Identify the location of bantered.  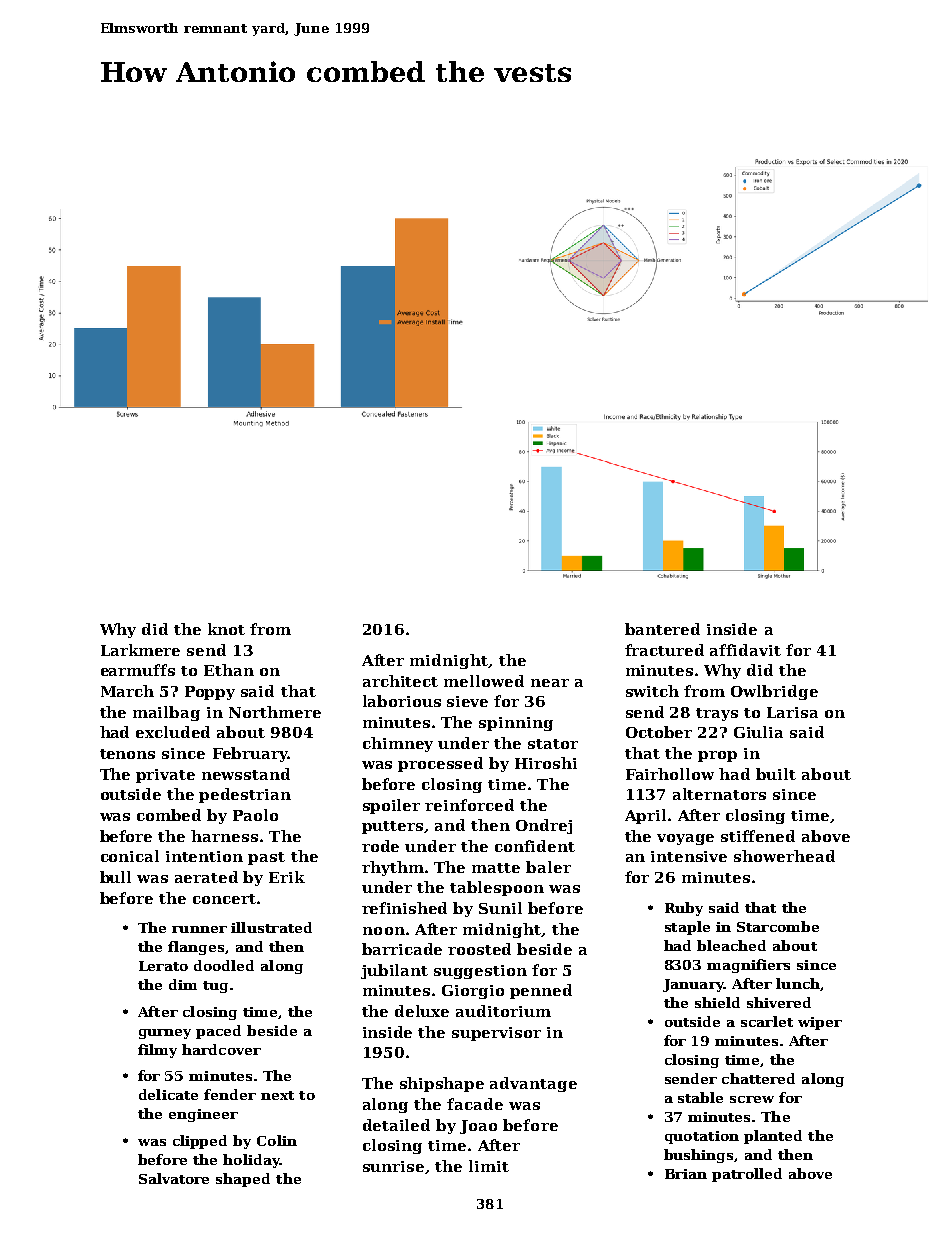
(662, 629).
